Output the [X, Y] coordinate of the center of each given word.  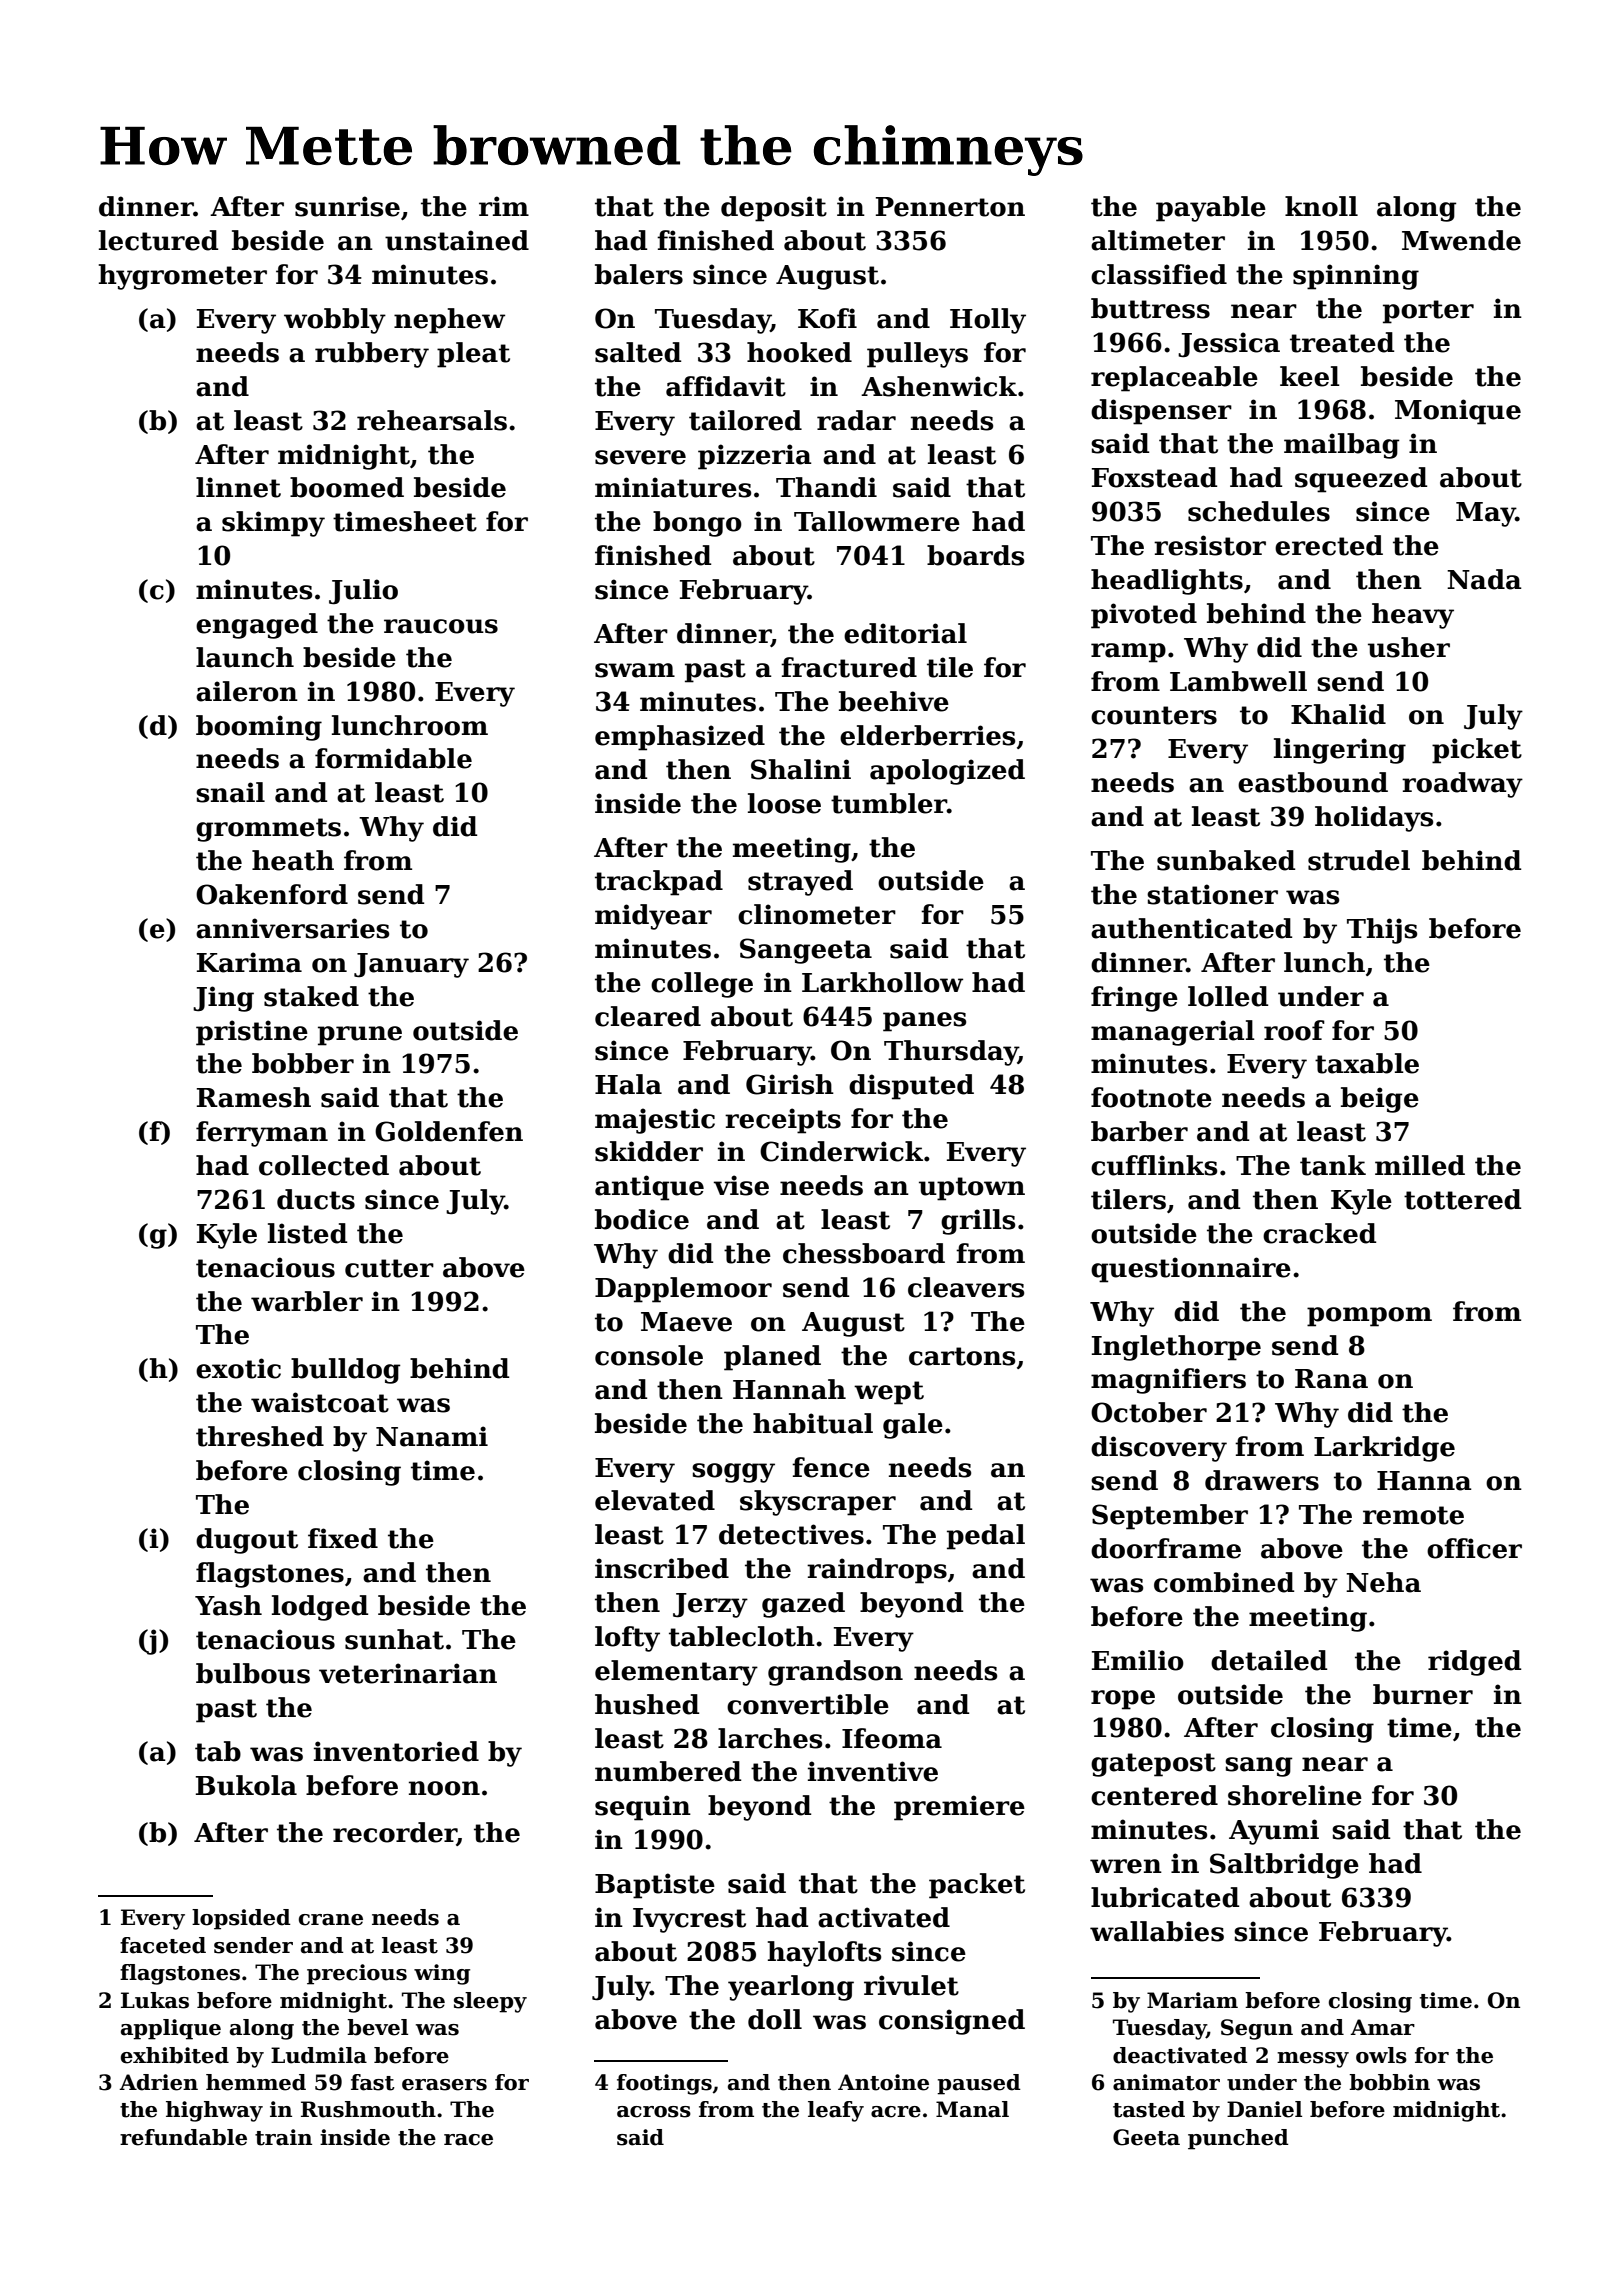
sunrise [347, 206]
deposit [774, 209]
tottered [1462, 1199]
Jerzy [710, 1605]
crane [331, 1920]
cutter [389, 1268]
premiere [959, 1808]
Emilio [1138, 1660]
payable [1211, 209]
